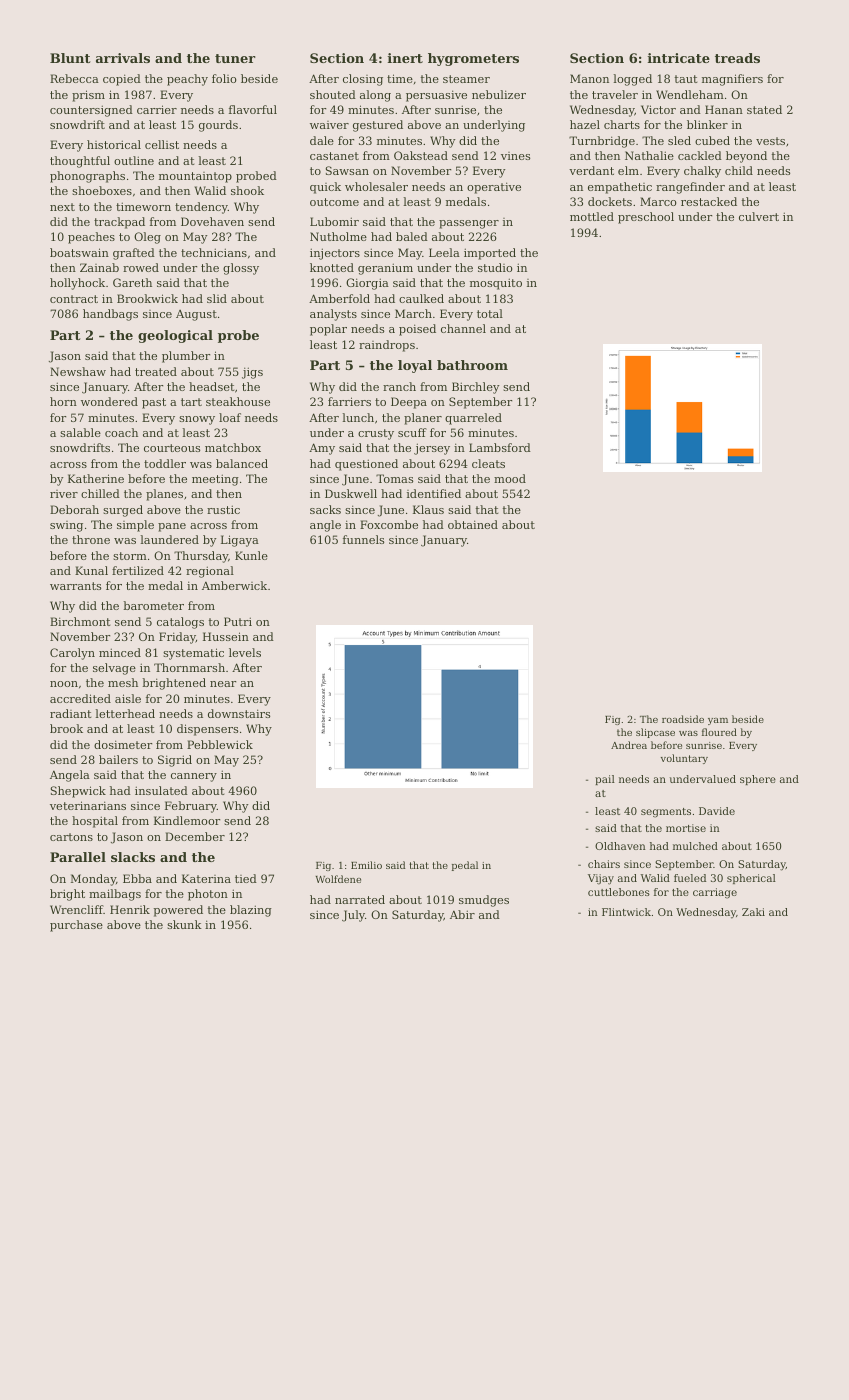 The width and height of the document is (849, 1400). What do you see at coordinates (466, 79) in the document?
I see `steamer` at bounding box center [466, 79].
